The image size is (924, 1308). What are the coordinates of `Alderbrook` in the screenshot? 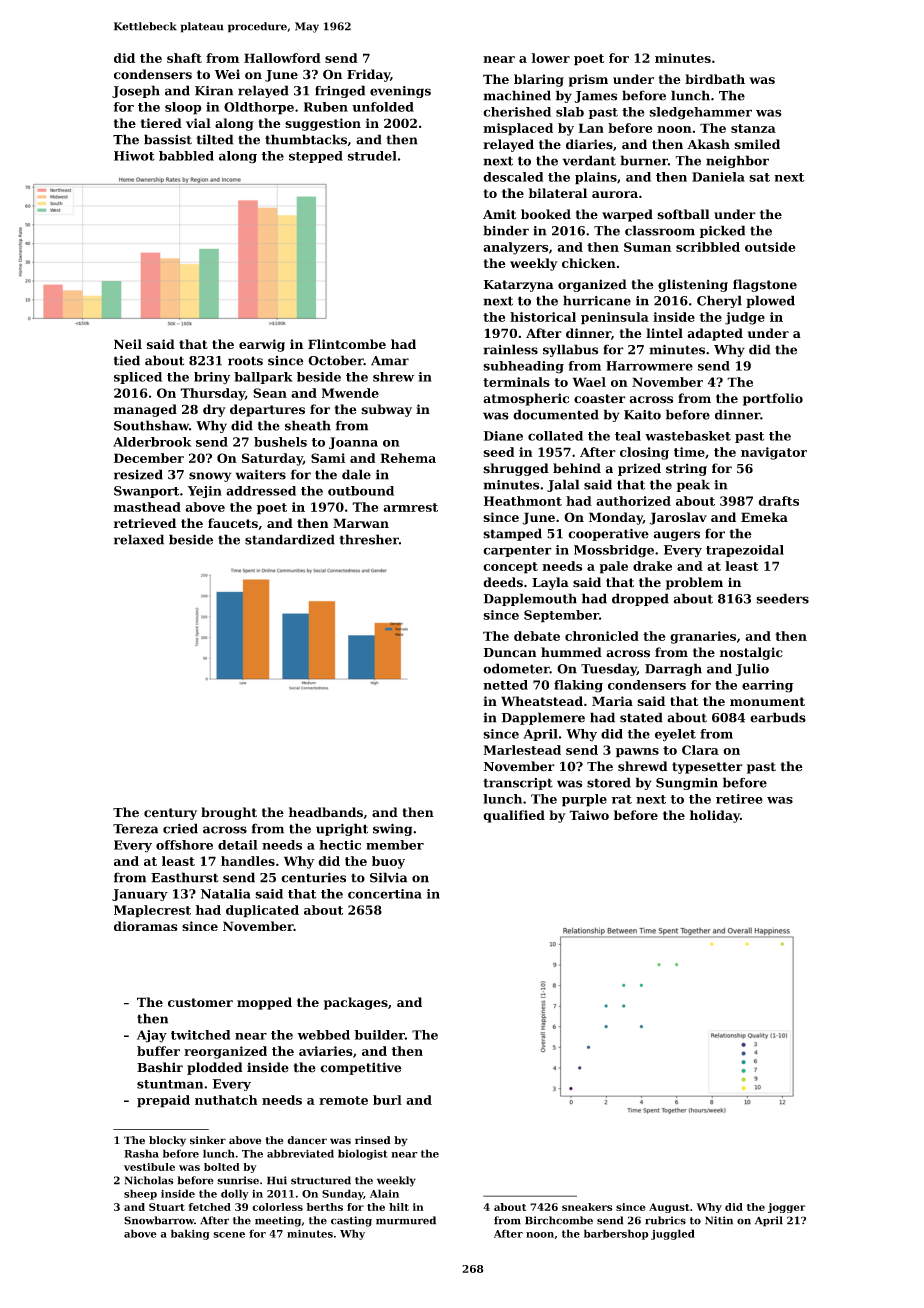 It's located at (152, 442).
